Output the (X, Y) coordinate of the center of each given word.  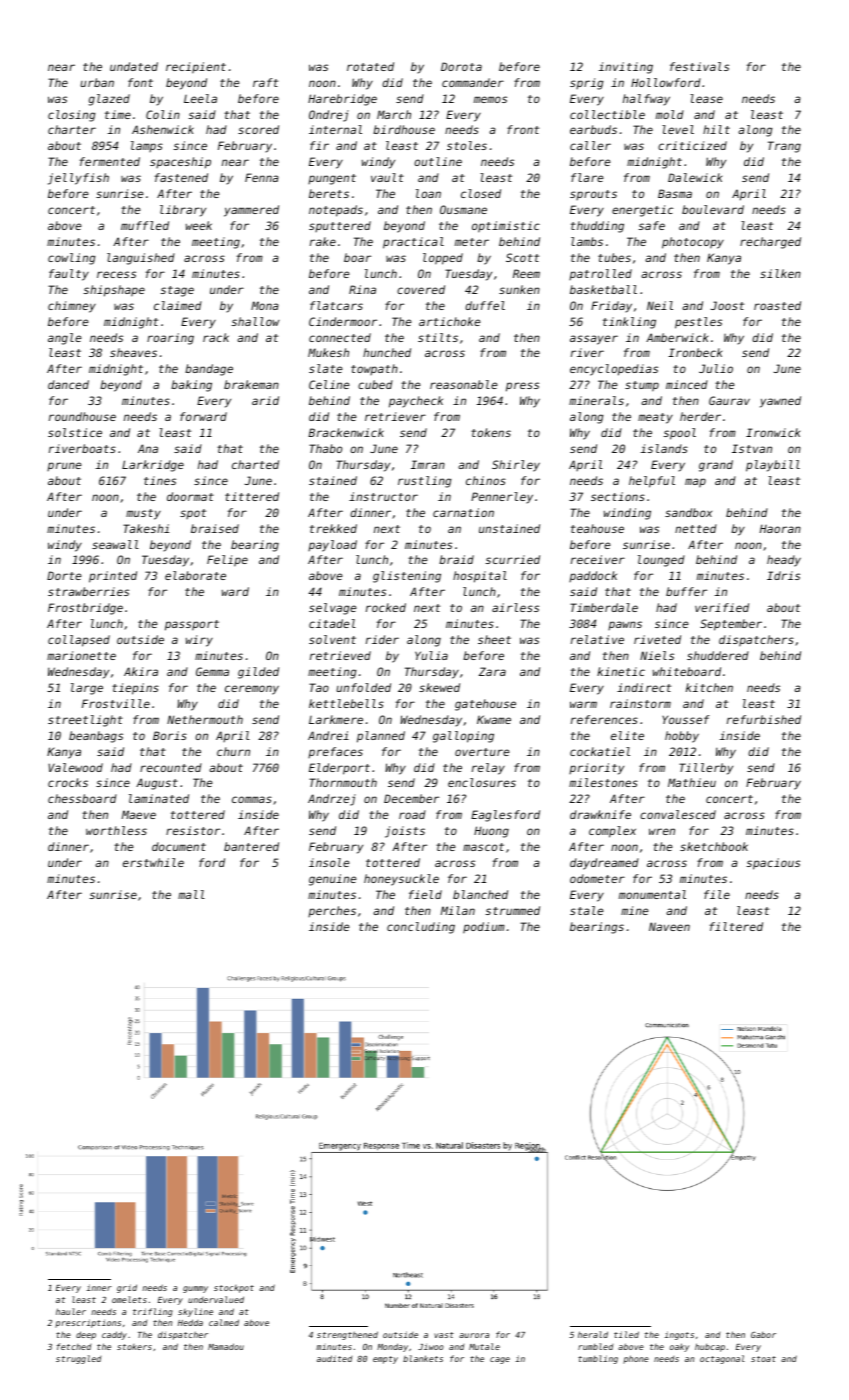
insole (329, 862)
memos (490, 99)
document (179, 846)
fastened (181, 177)
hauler (71, 1311)
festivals (699, 66)
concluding (421, 928)
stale (586, 910)
